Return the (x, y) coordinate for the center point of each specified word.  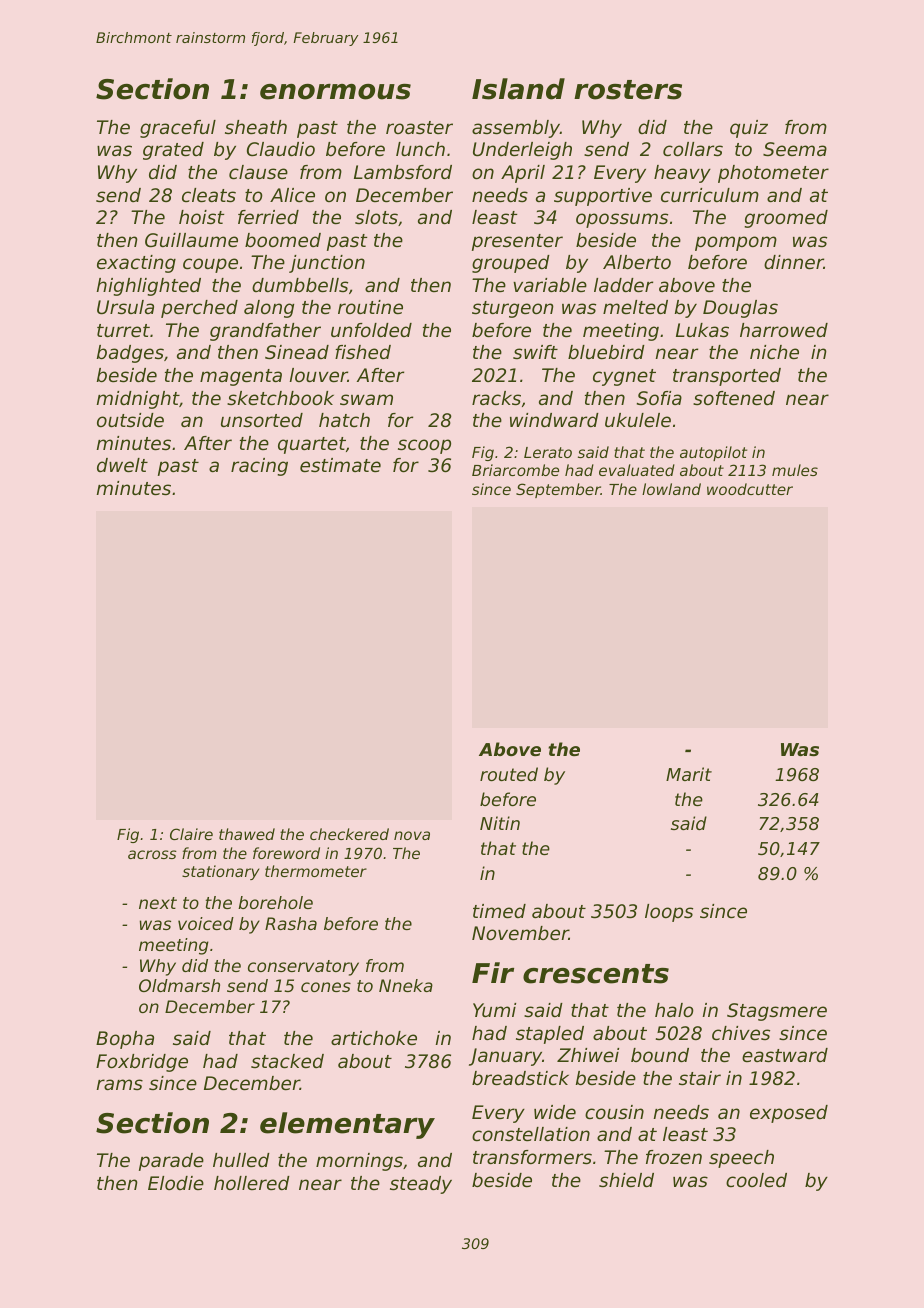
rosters (628, 90)
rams (120, 1084)
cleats (209, 195)
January (505, 1057)
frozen (674, 1157)
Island (518, 89)
